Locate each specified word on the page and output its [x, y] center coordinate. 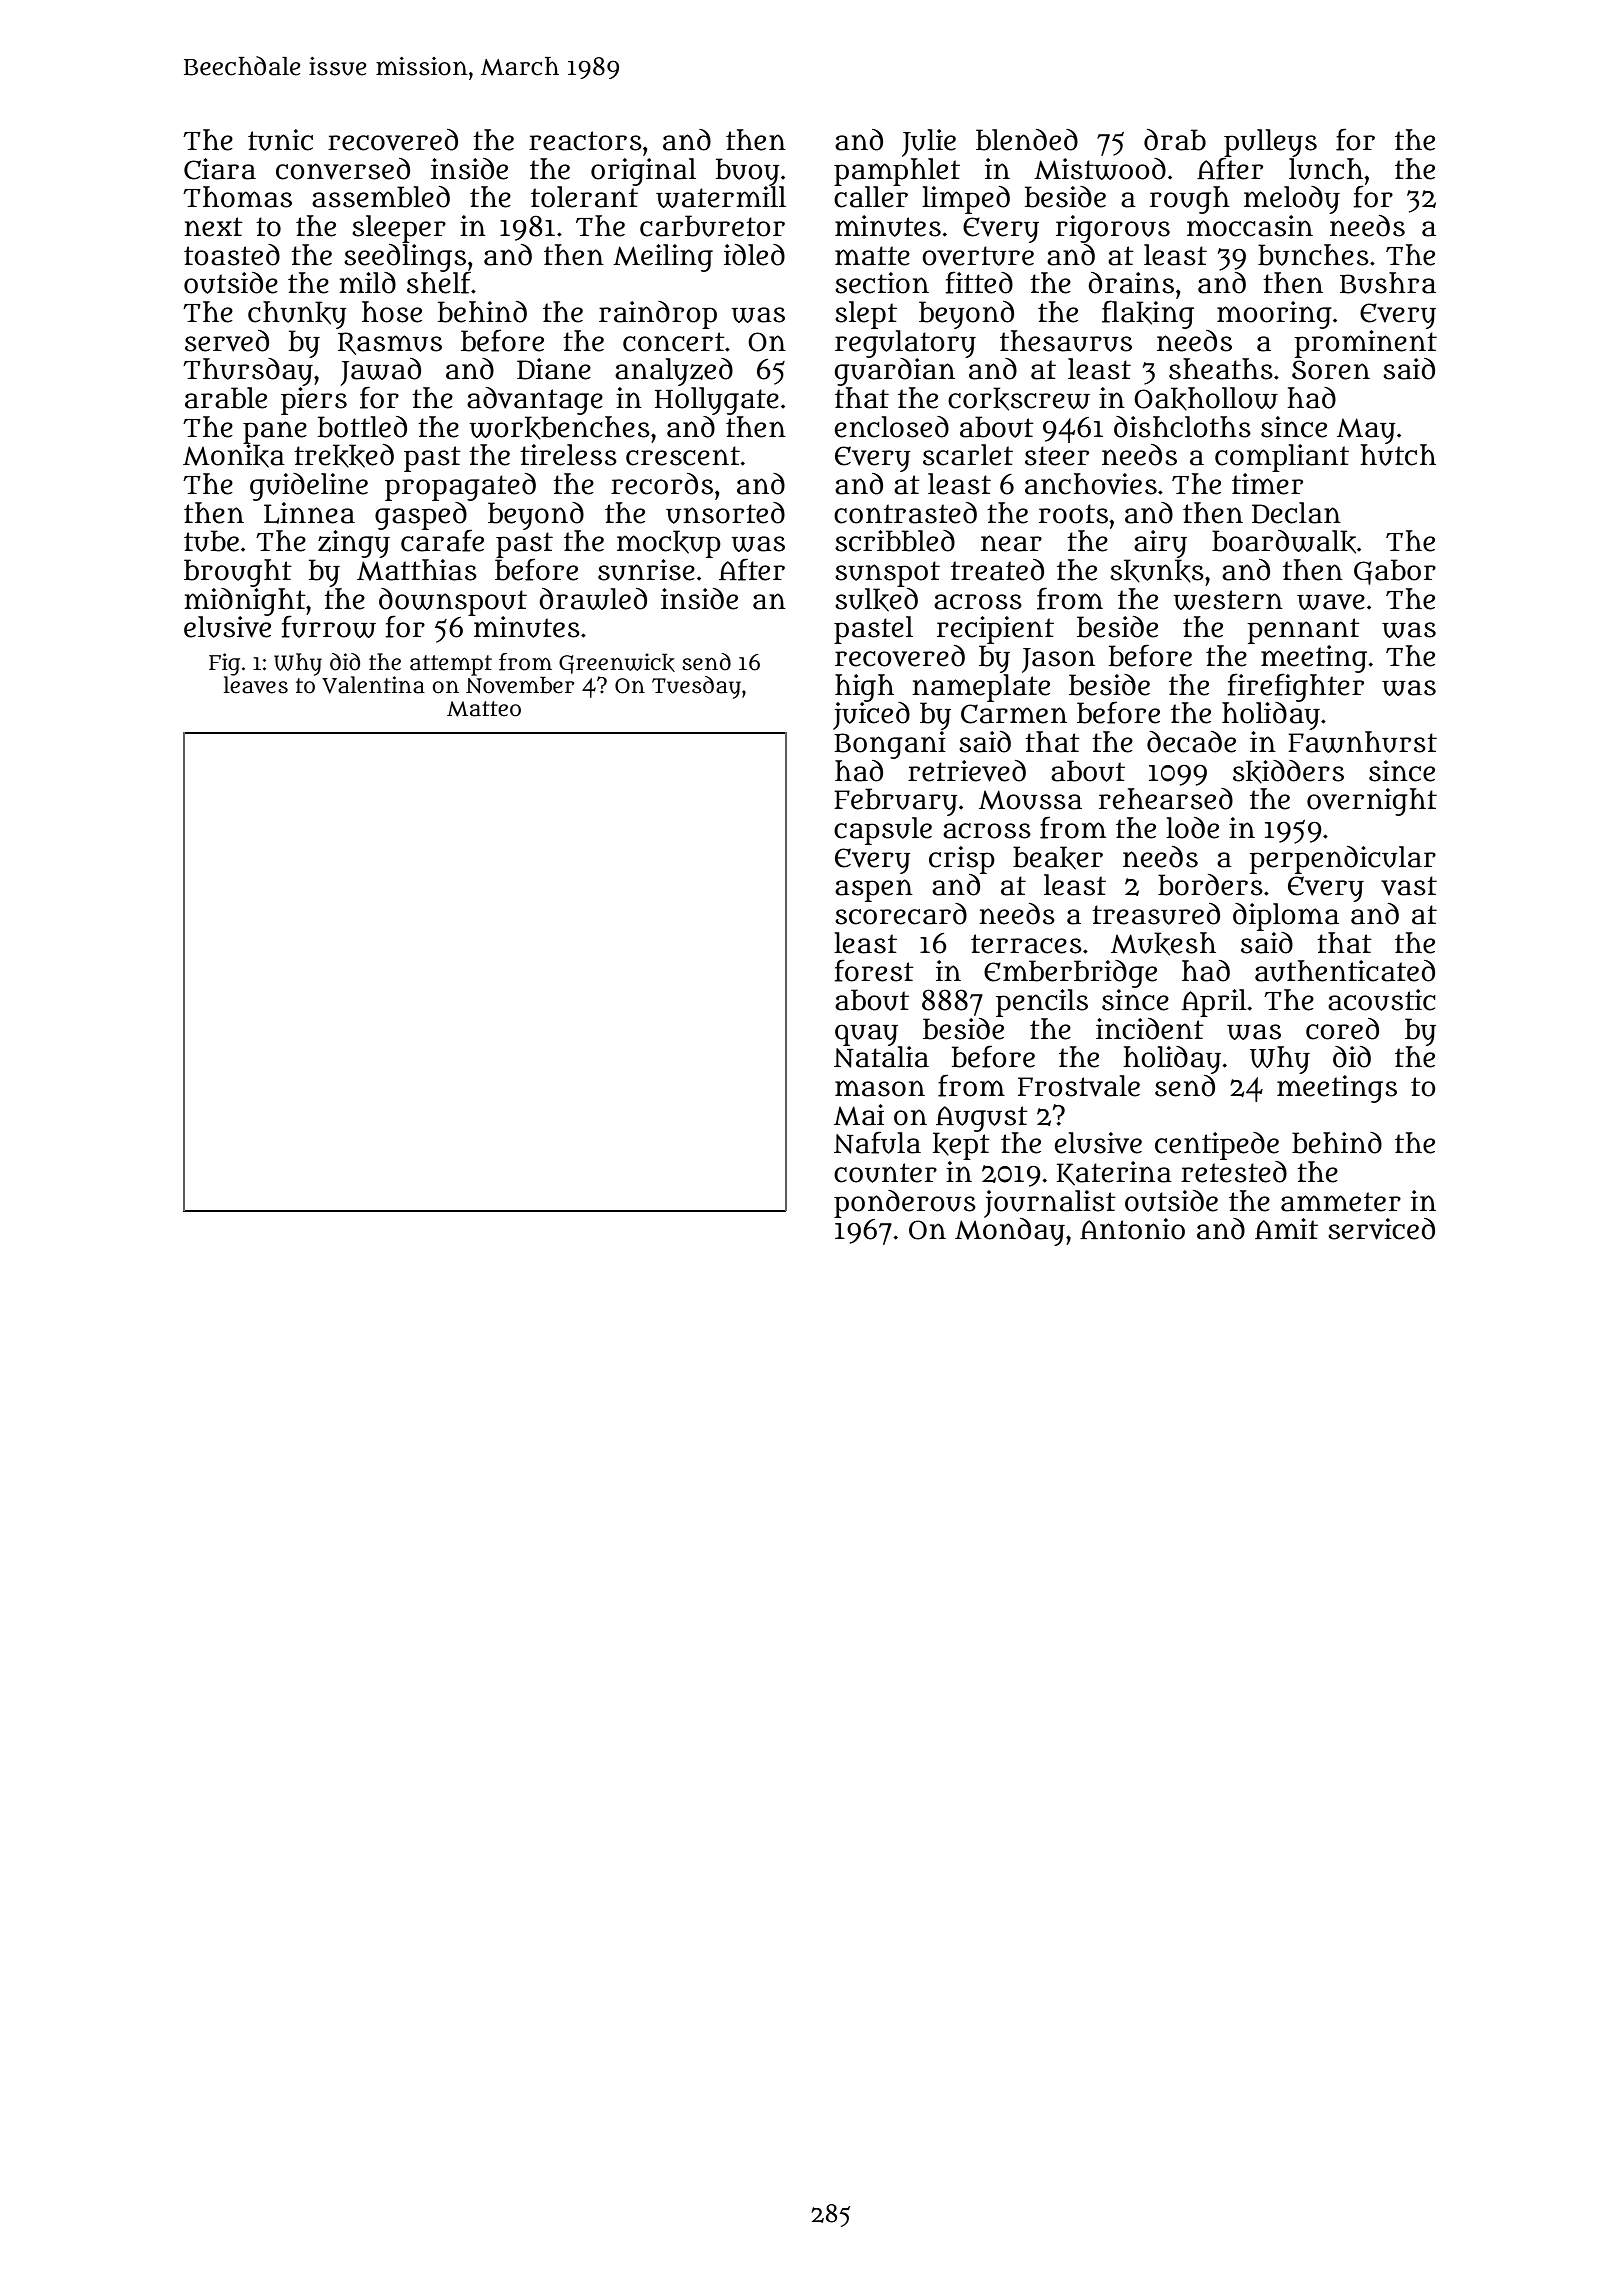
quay [866, 1035]
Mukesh [1163, 944]
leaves [256, 685]
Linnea [309, 513]
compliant [1282, 458]
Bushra [1388, 283]
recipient [995, 630]
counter [885, 1173]
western [1228, 600]
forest [874, 970]
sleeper [399, 229]
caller [871, 197]
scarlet [968, 455]
